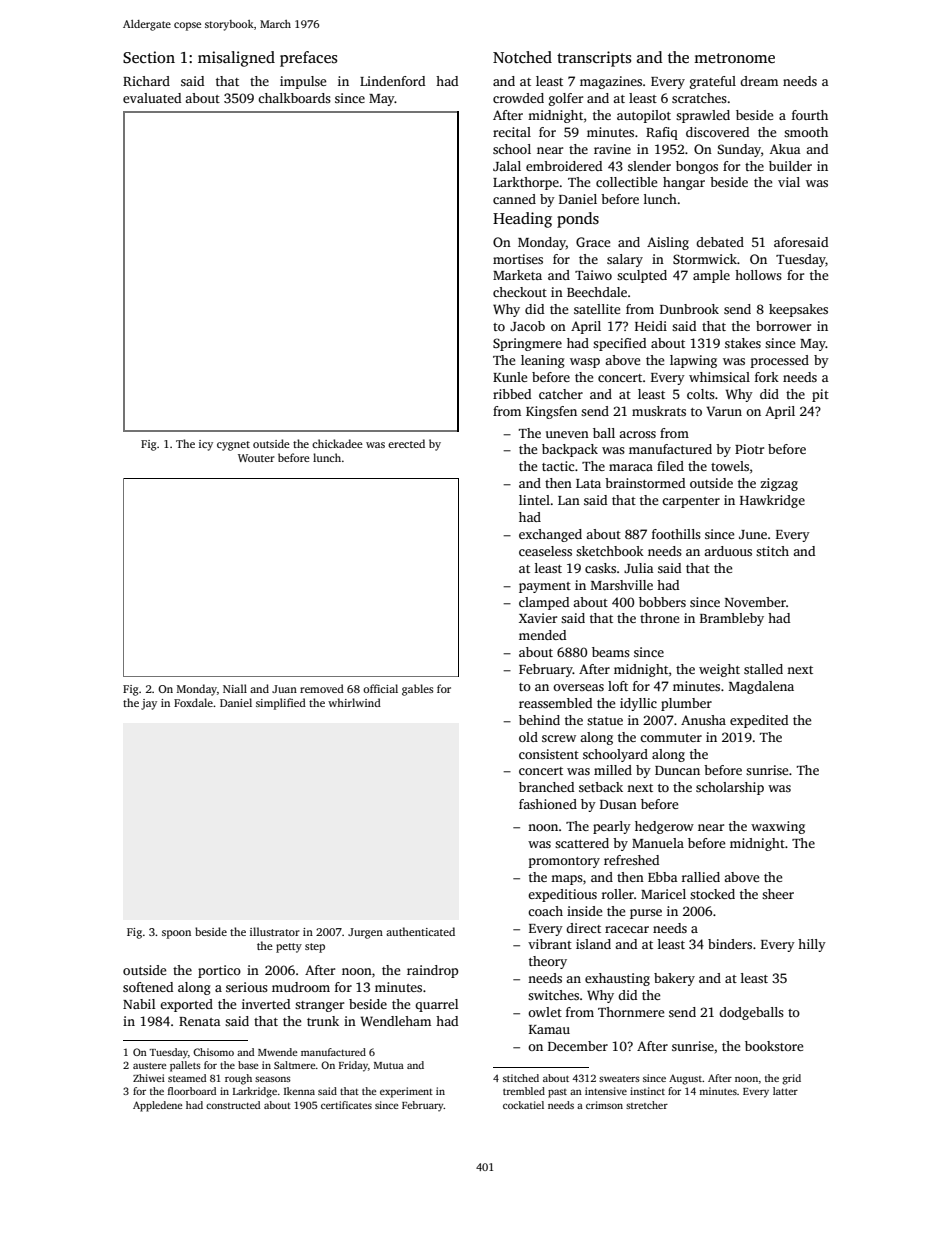 This image has width=952, height=1233. Describe the element at coordinates (642, 276) in the image. I see `sculpted` at that location.
